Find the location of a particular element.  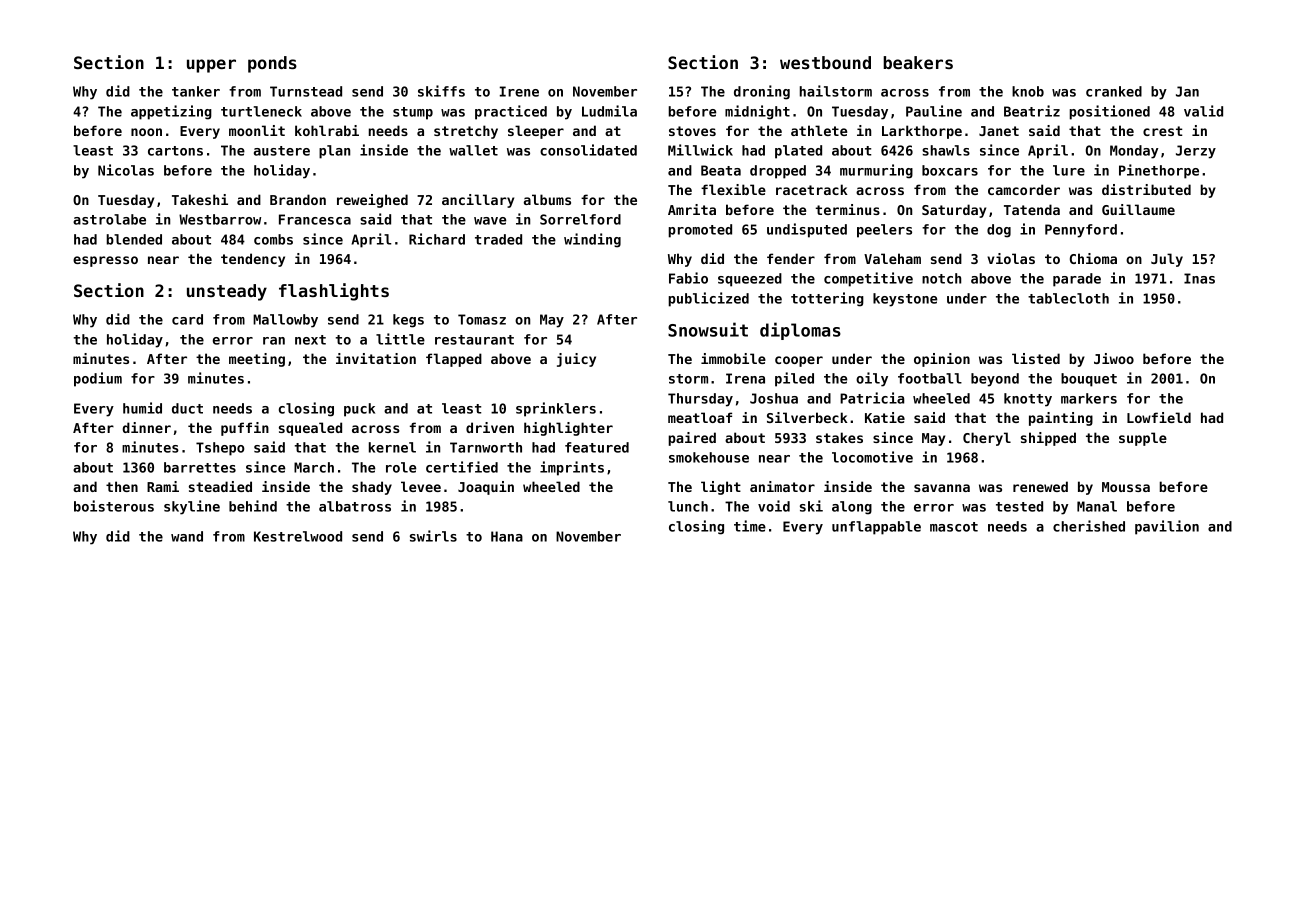

then is located at coordinates (122, 486).
